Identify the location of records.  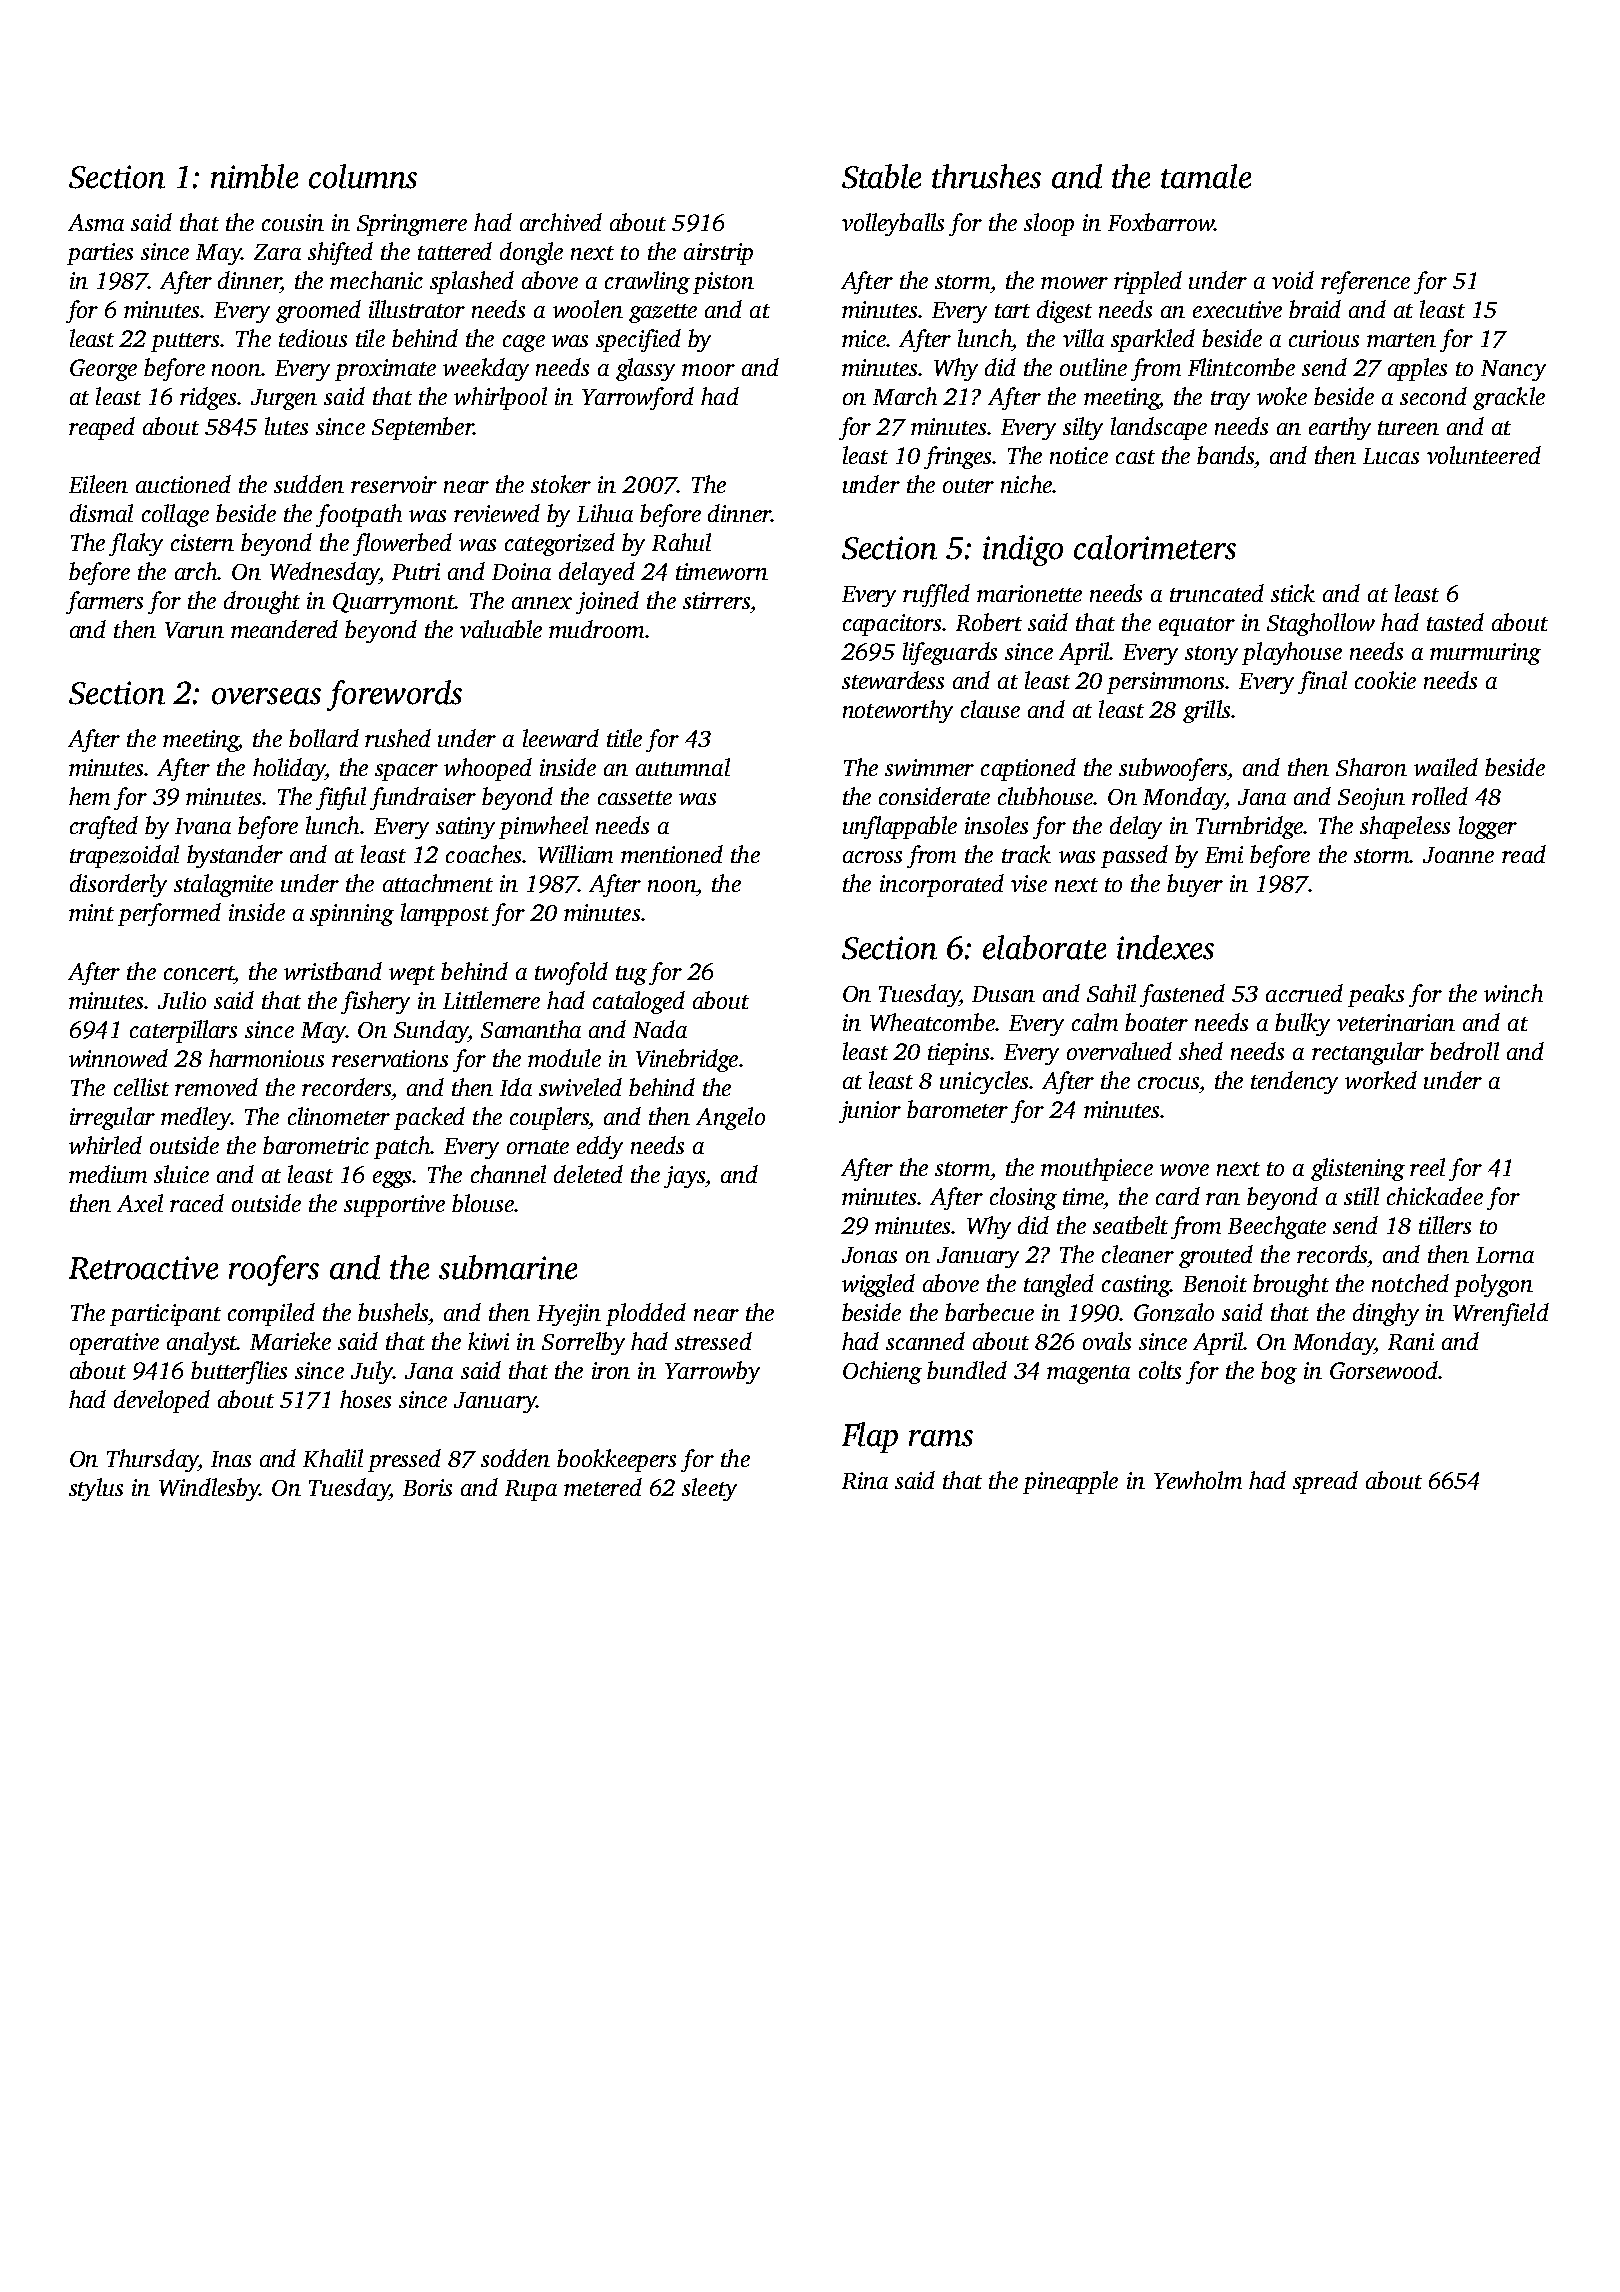
(1332, 1254).
